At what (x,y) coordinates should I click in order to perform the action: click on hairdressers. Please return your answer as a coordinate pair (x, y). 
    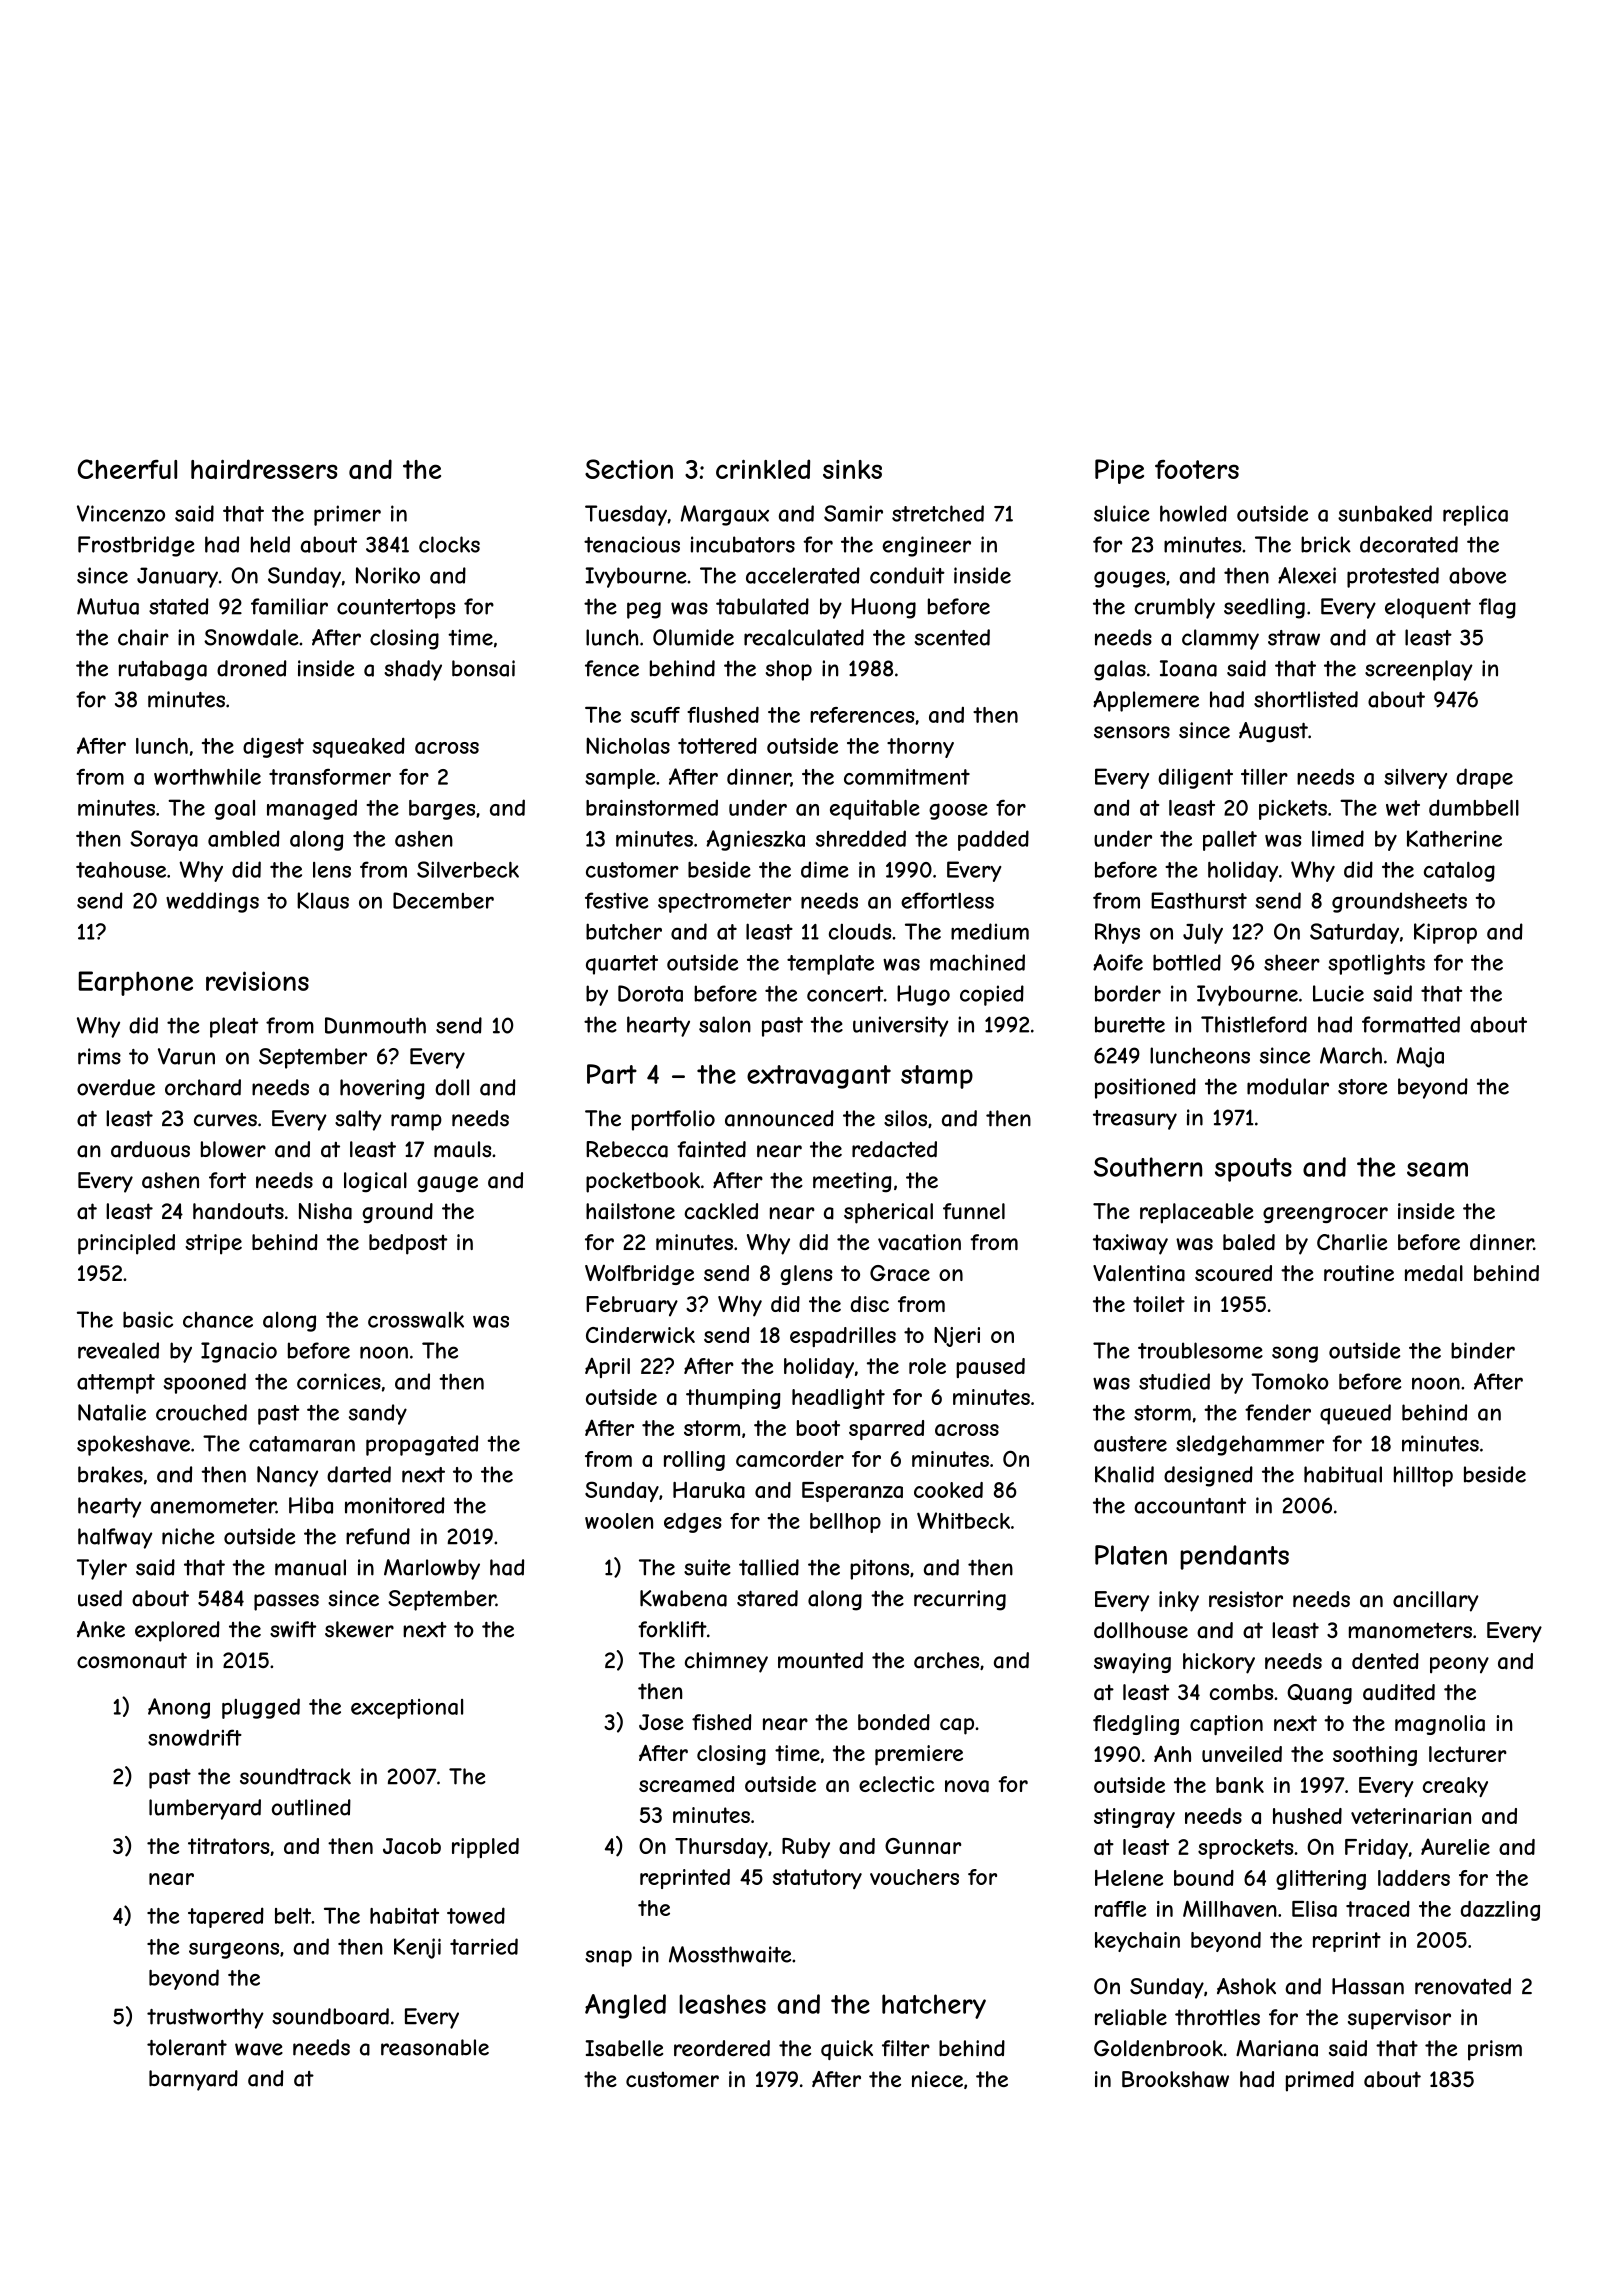
    Looking at the image, I should click on (264, 469).
